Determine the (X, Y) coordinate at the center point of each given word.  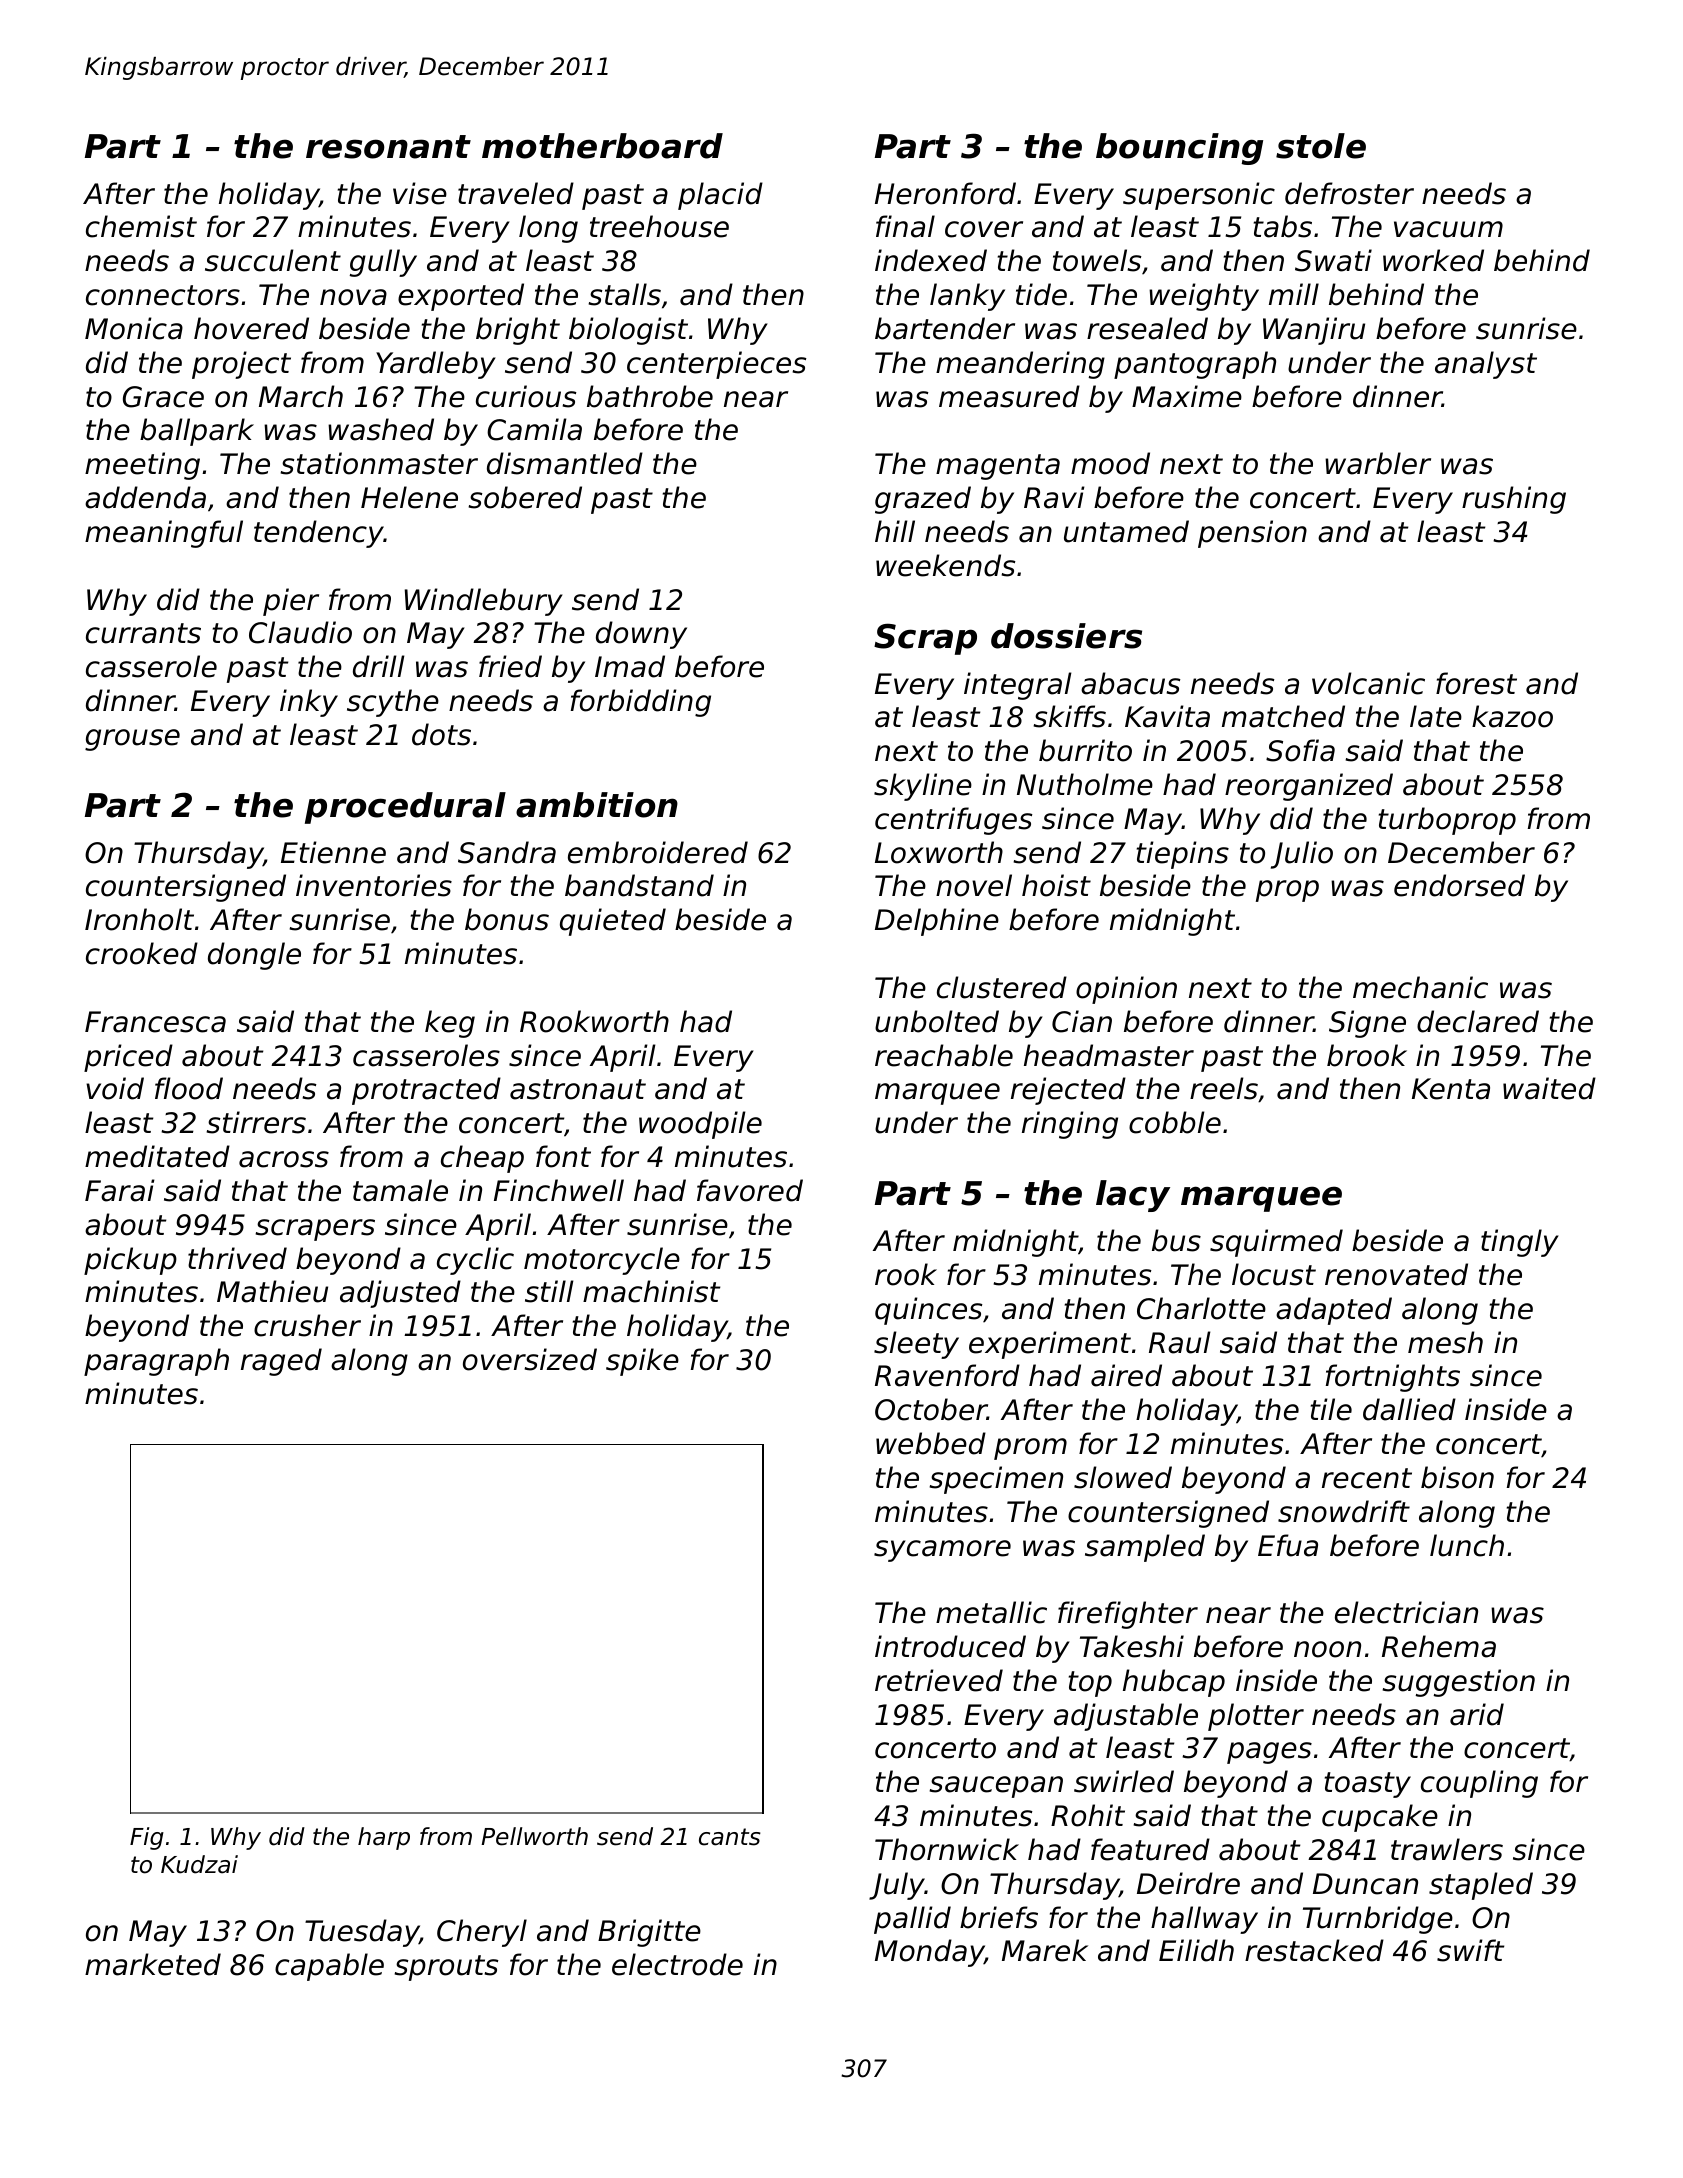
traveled (516, 193)
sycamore (942, 1551)
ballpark (197, 432)
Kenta (1451, 1089)
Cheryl (482, 1933)
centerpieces (716, 365)
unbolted (937, 1021)
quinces (928, 1311)
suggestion (1458, 1683)
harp (384, 1838)
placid (720, 196)
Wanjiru (1314, 331)
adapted (1334, 1311)
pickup (130, 1261)
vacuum (1448, 229)
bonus (507, 919)
